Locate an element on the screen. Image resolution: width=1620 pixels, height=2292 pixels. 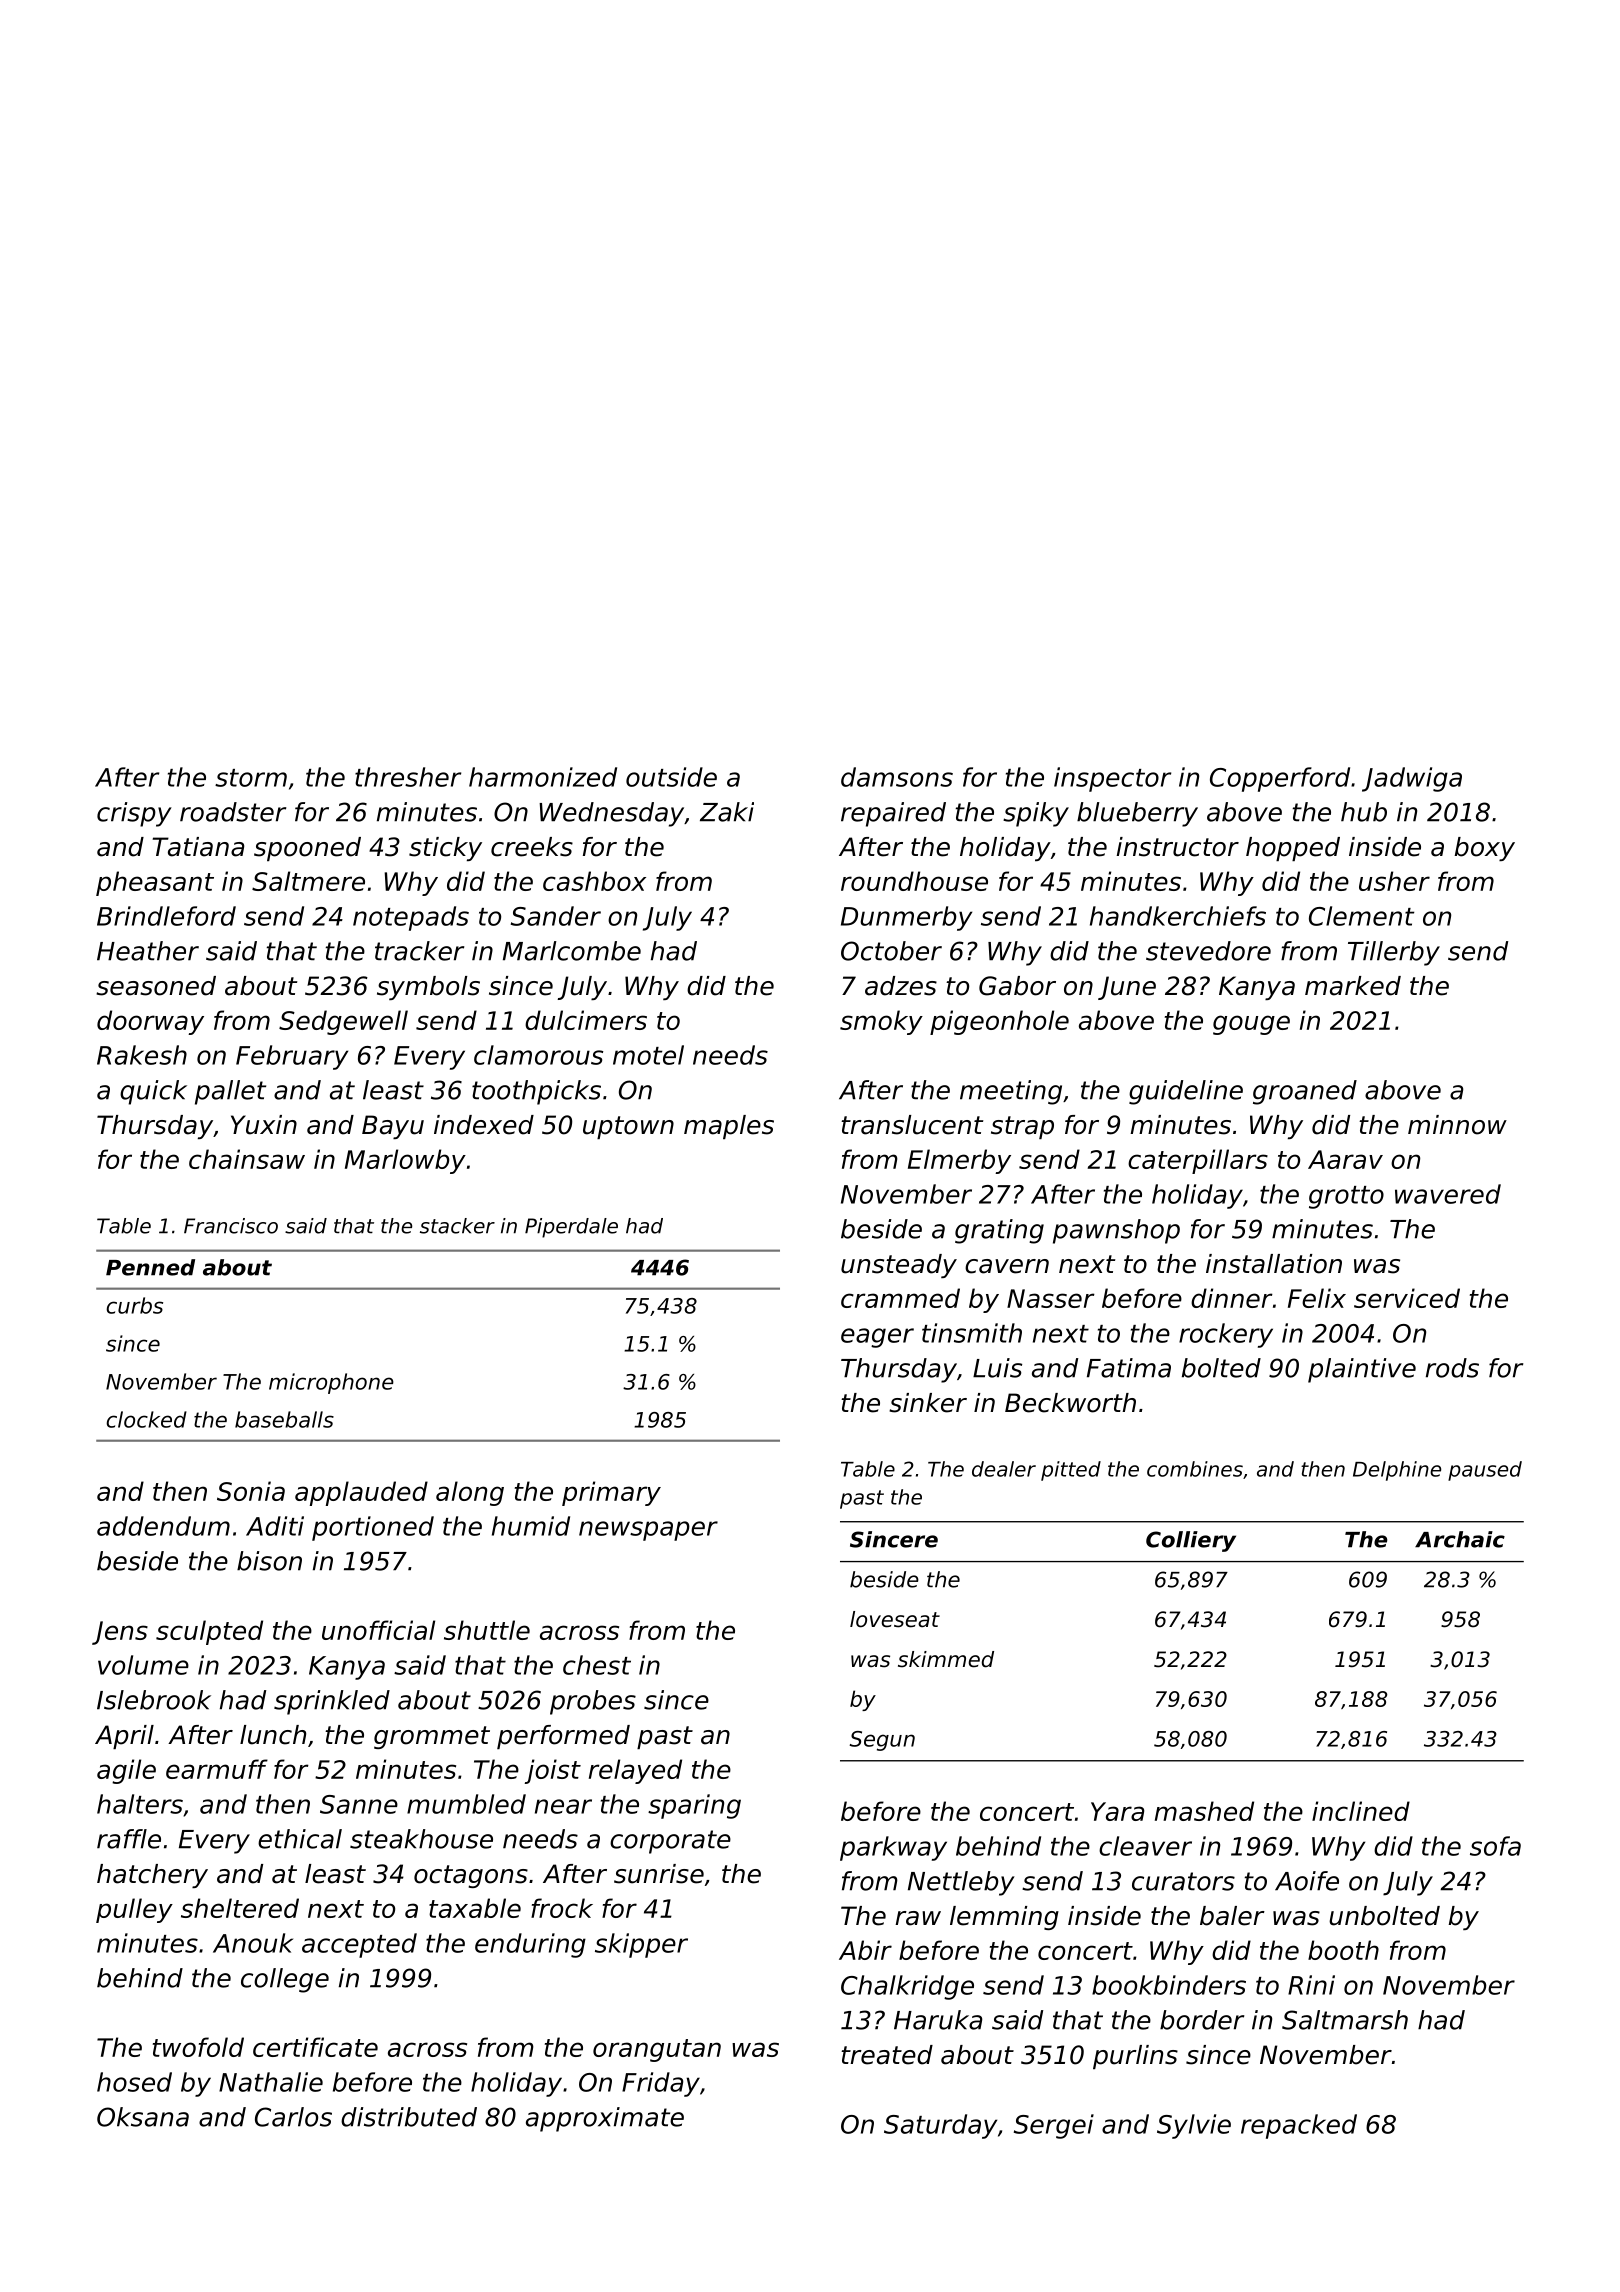
portioned is located at coordinates (373, 1528).
